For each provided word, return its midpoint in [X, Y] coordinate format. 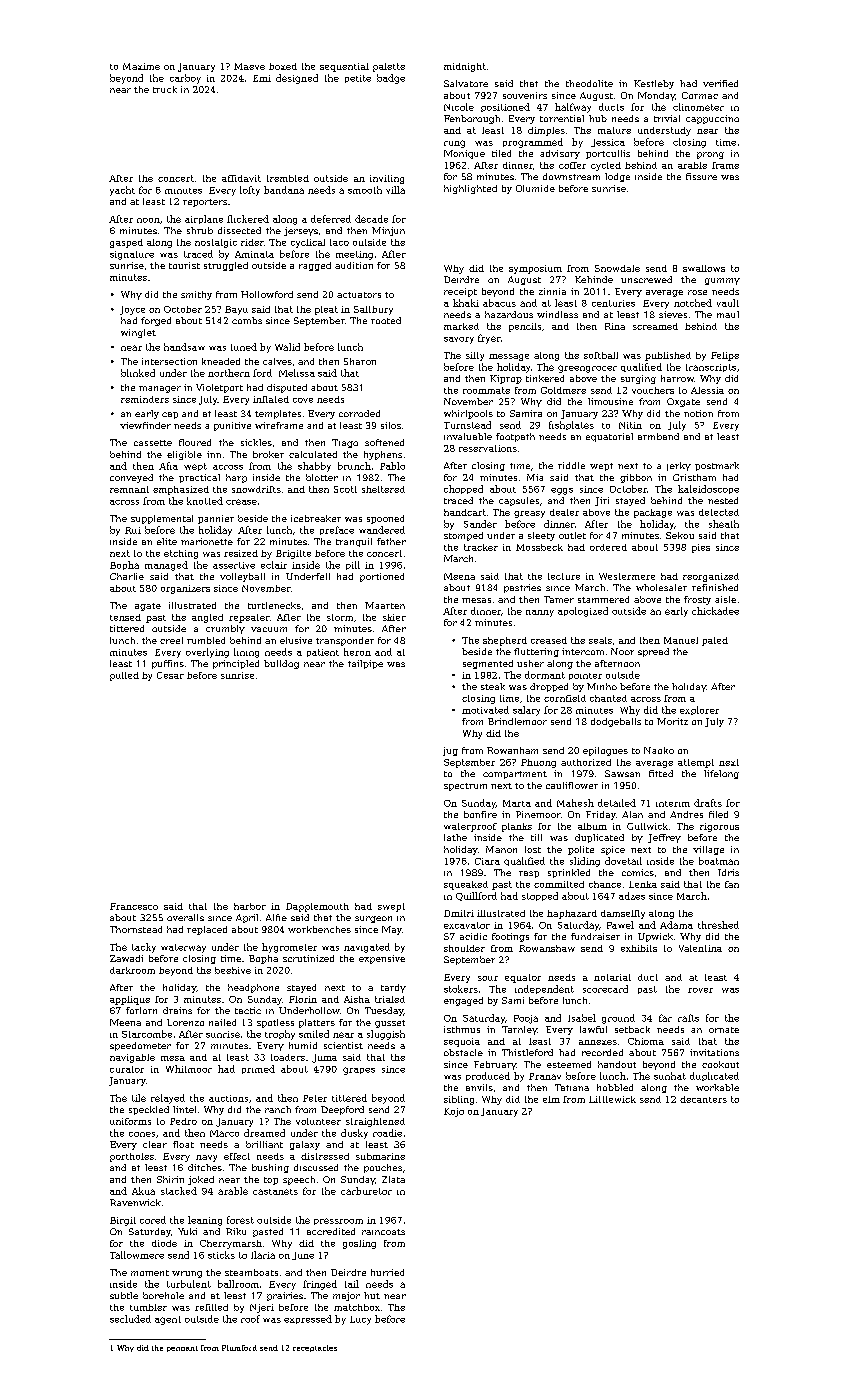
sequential [344, 67]
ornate [724, 1030]
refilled [211, 1307]
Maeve [249, 66]
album [592, 826]
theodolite [589, 83]
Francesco [134, 906]
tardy [393, 988]
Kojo [454, 1112]
